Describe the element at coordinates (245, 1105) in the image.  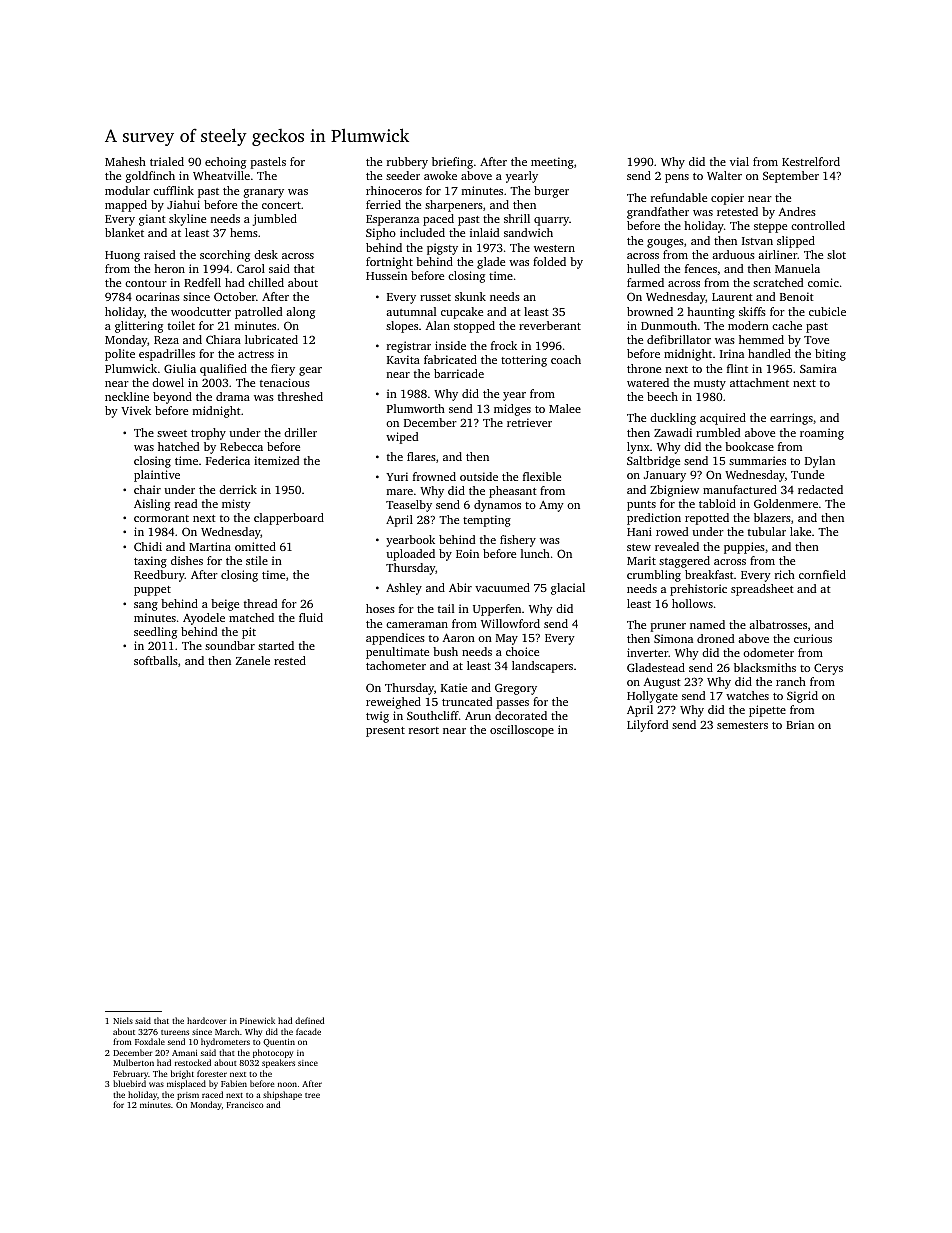
I see `Francisco` at that location.
